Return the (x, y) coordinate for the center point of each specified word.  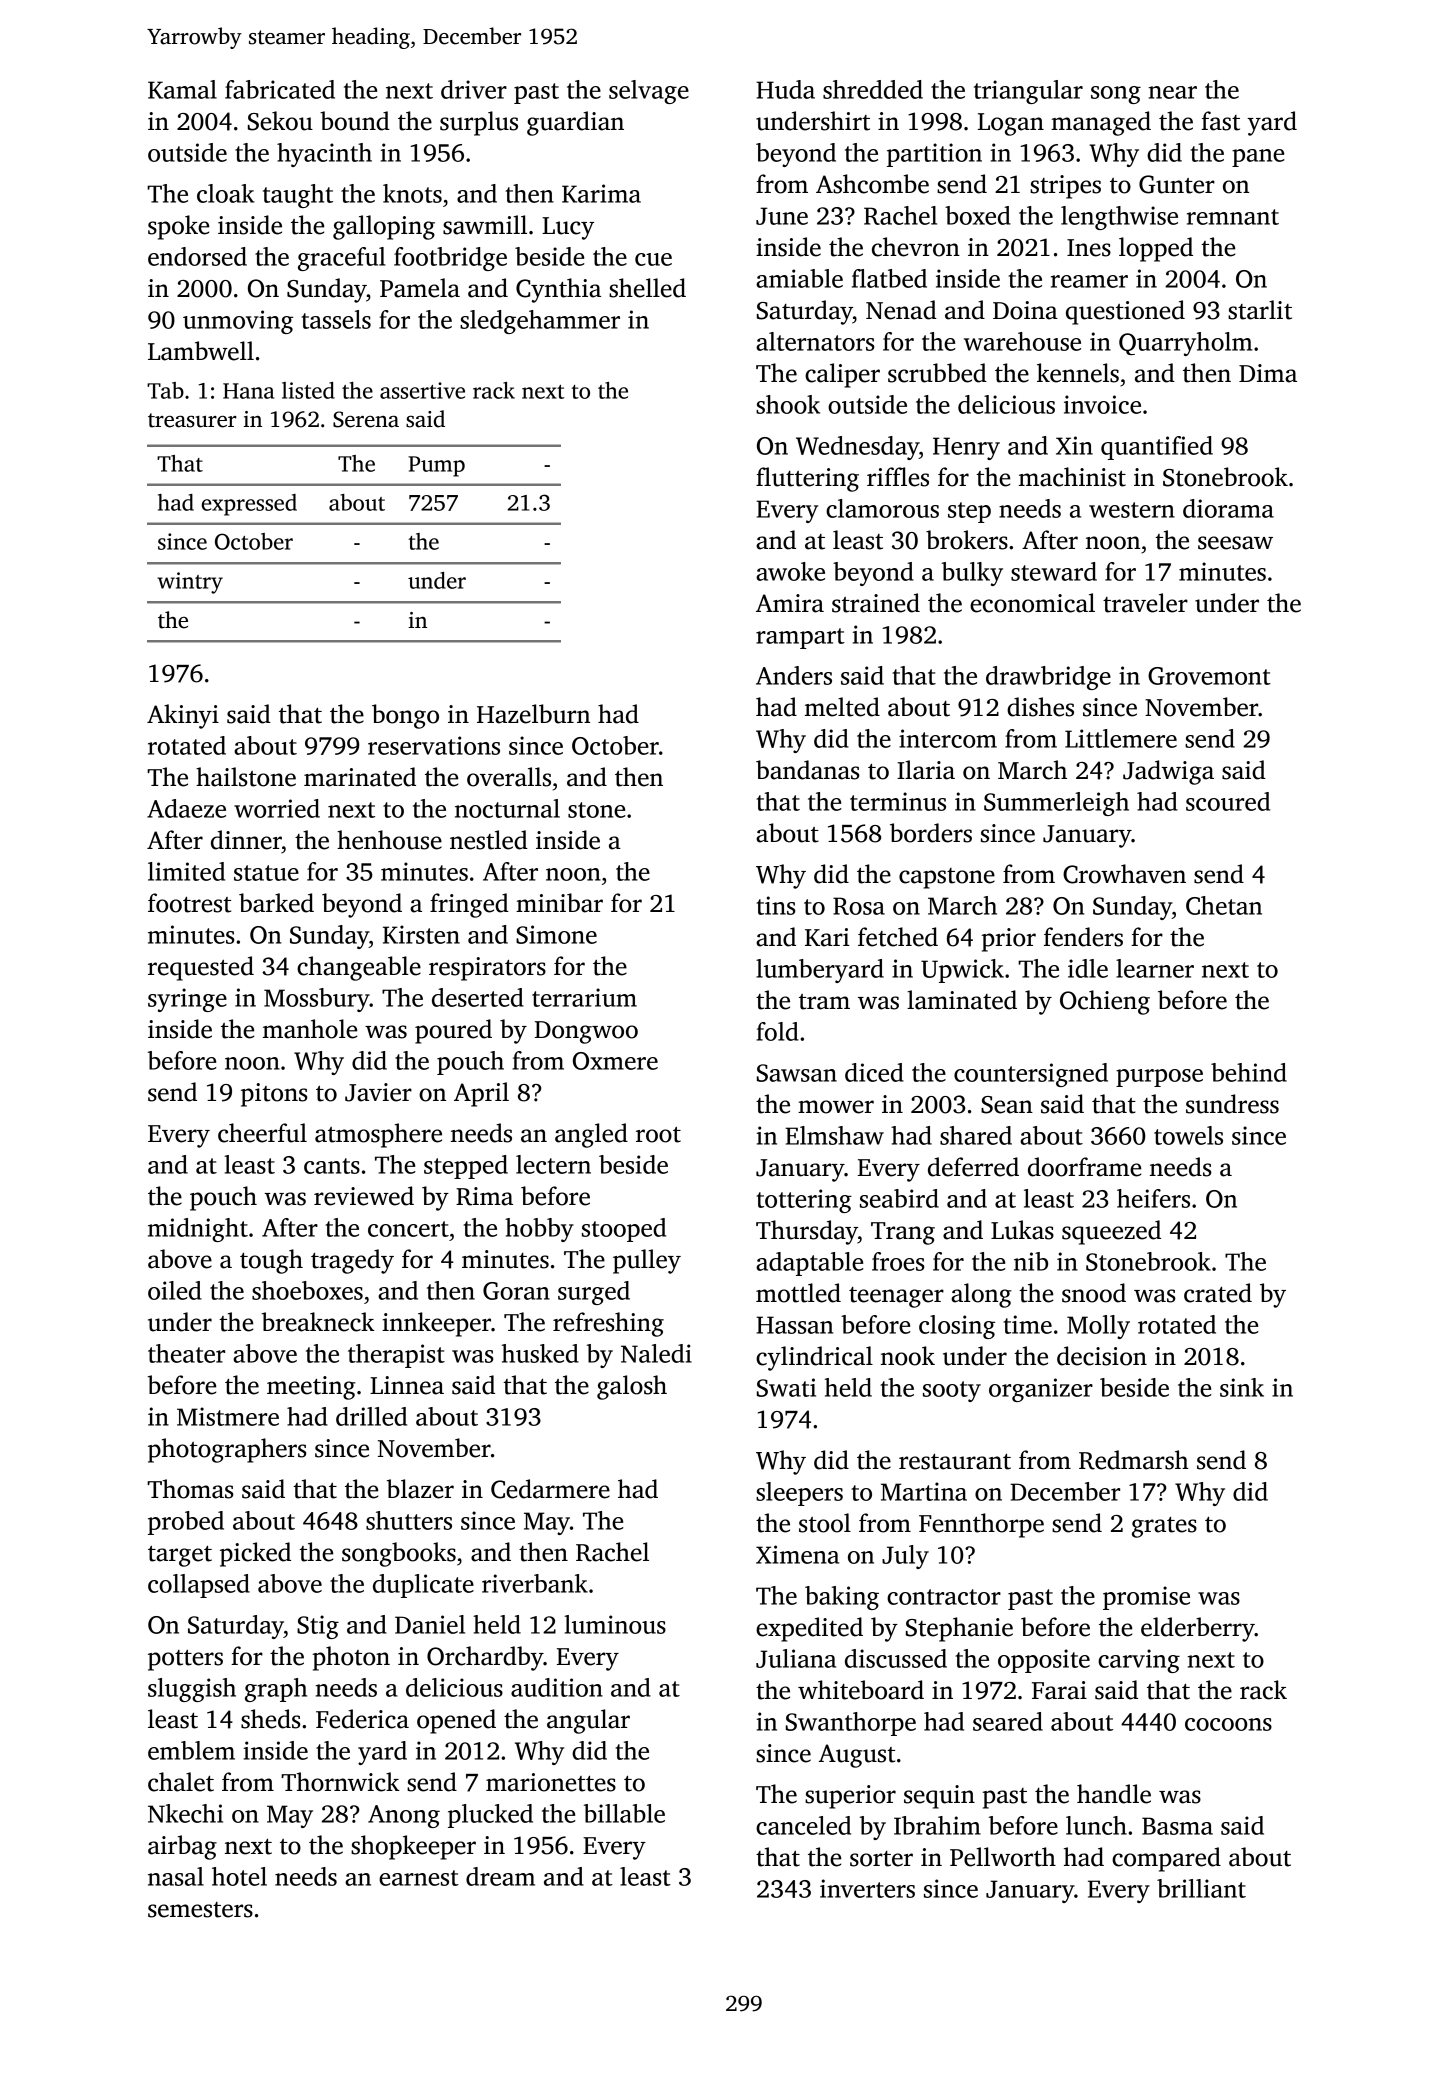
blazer (420, 1489)
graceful (342, 259)
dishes (1040, 707)
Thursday (807, 1232)
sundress (1232, 1104)
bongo (405, 716)
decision (1102, 1356)
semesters (200, 1910)
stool (825, 1523)
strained (876, 603)
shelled (647, 288)
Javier (378, 1092)
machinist (1072, 477)
